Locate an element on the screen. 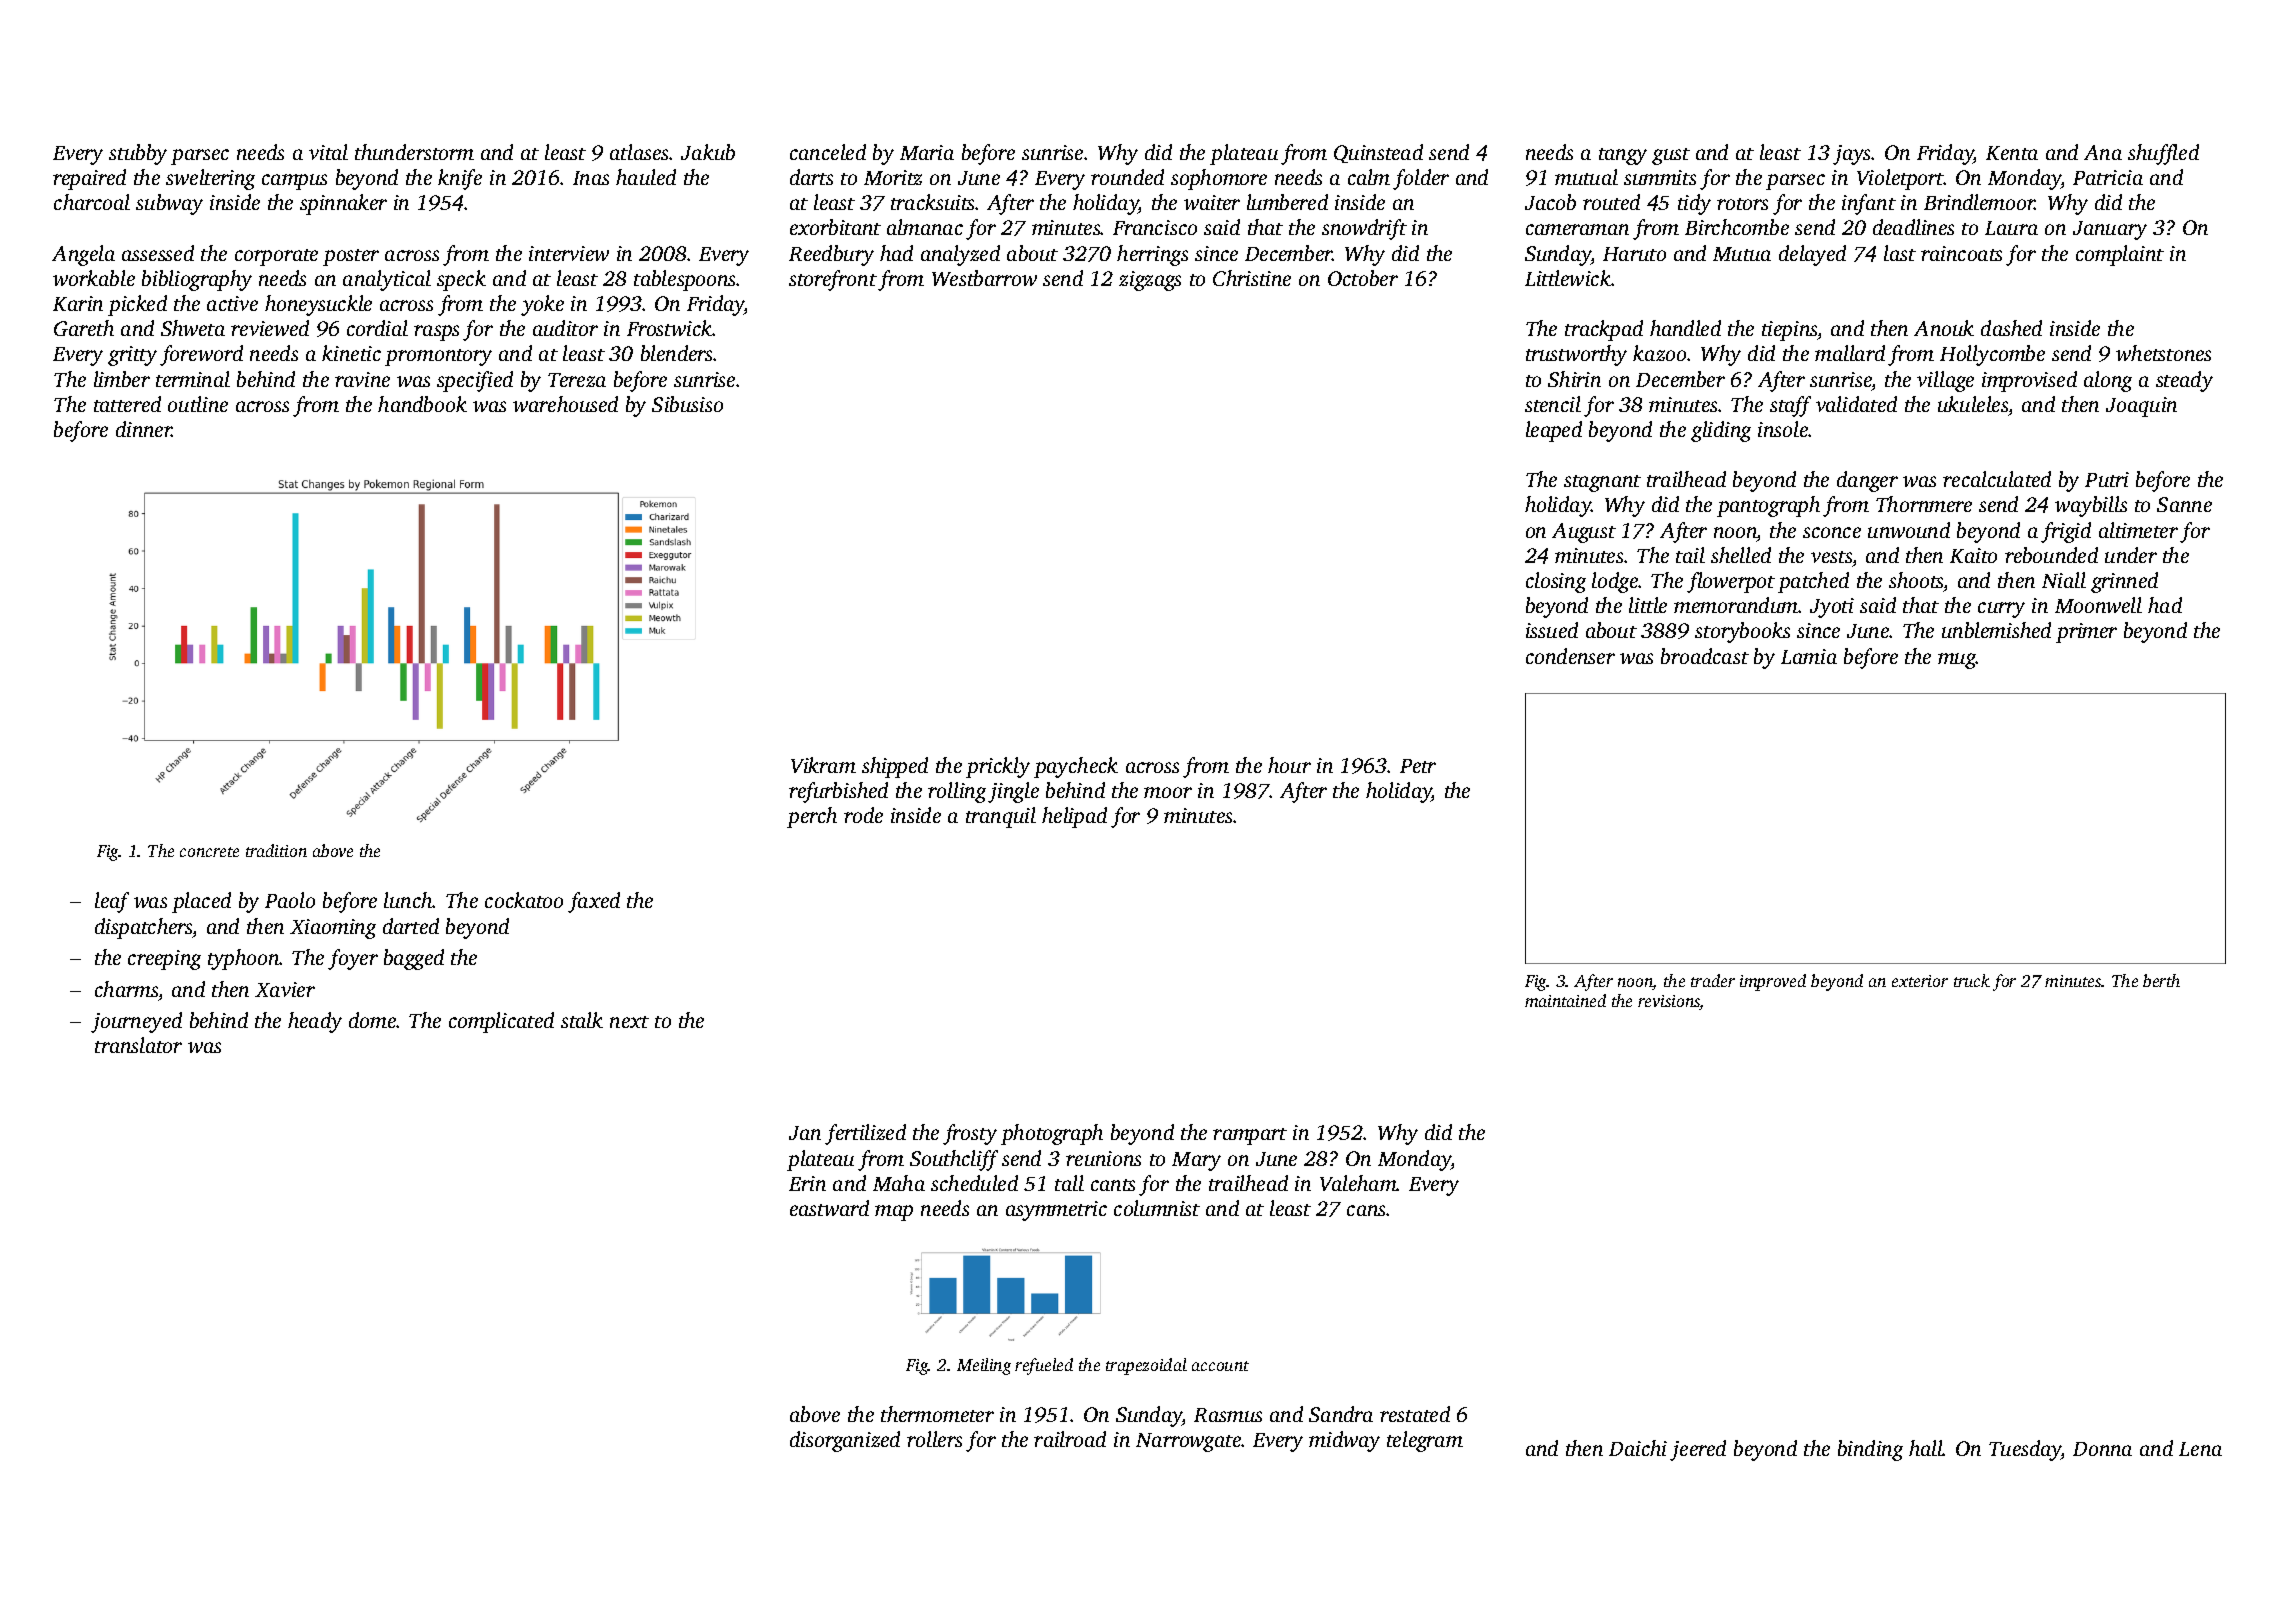  disorganized is located at coordinates (845, 1441).
